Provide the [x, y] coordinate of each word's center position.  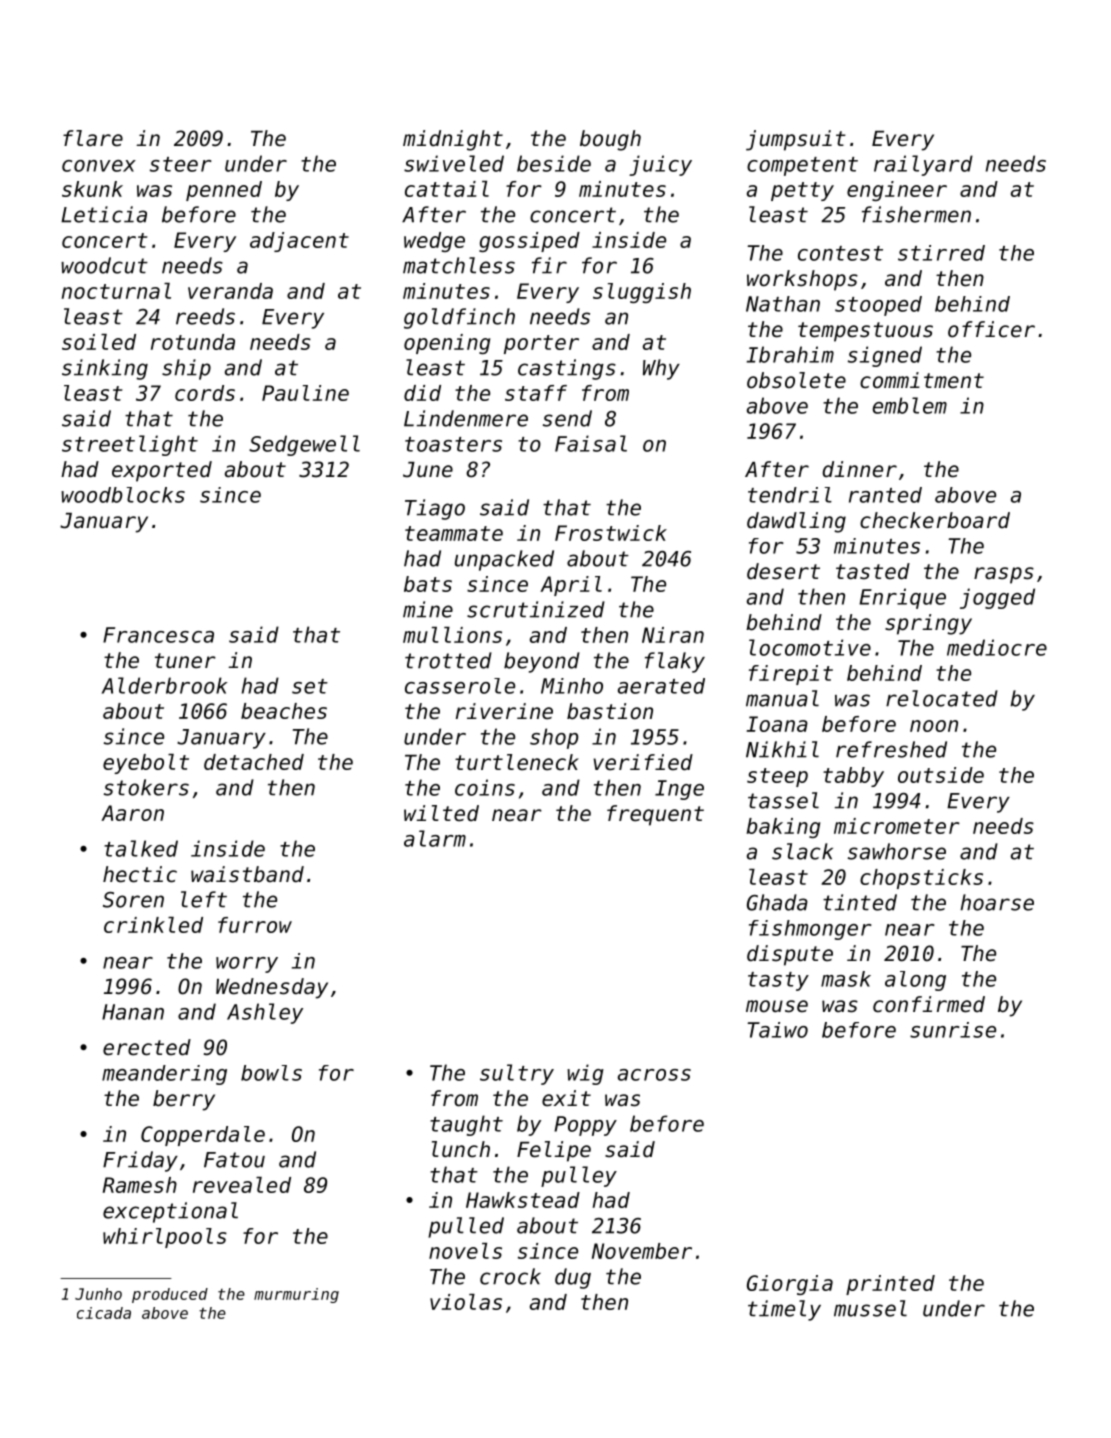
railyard [923, 165]
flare [93, 138]
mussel [870, 1308]
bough [610, 140]
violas [466, 1302]
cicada [104, 1313]
